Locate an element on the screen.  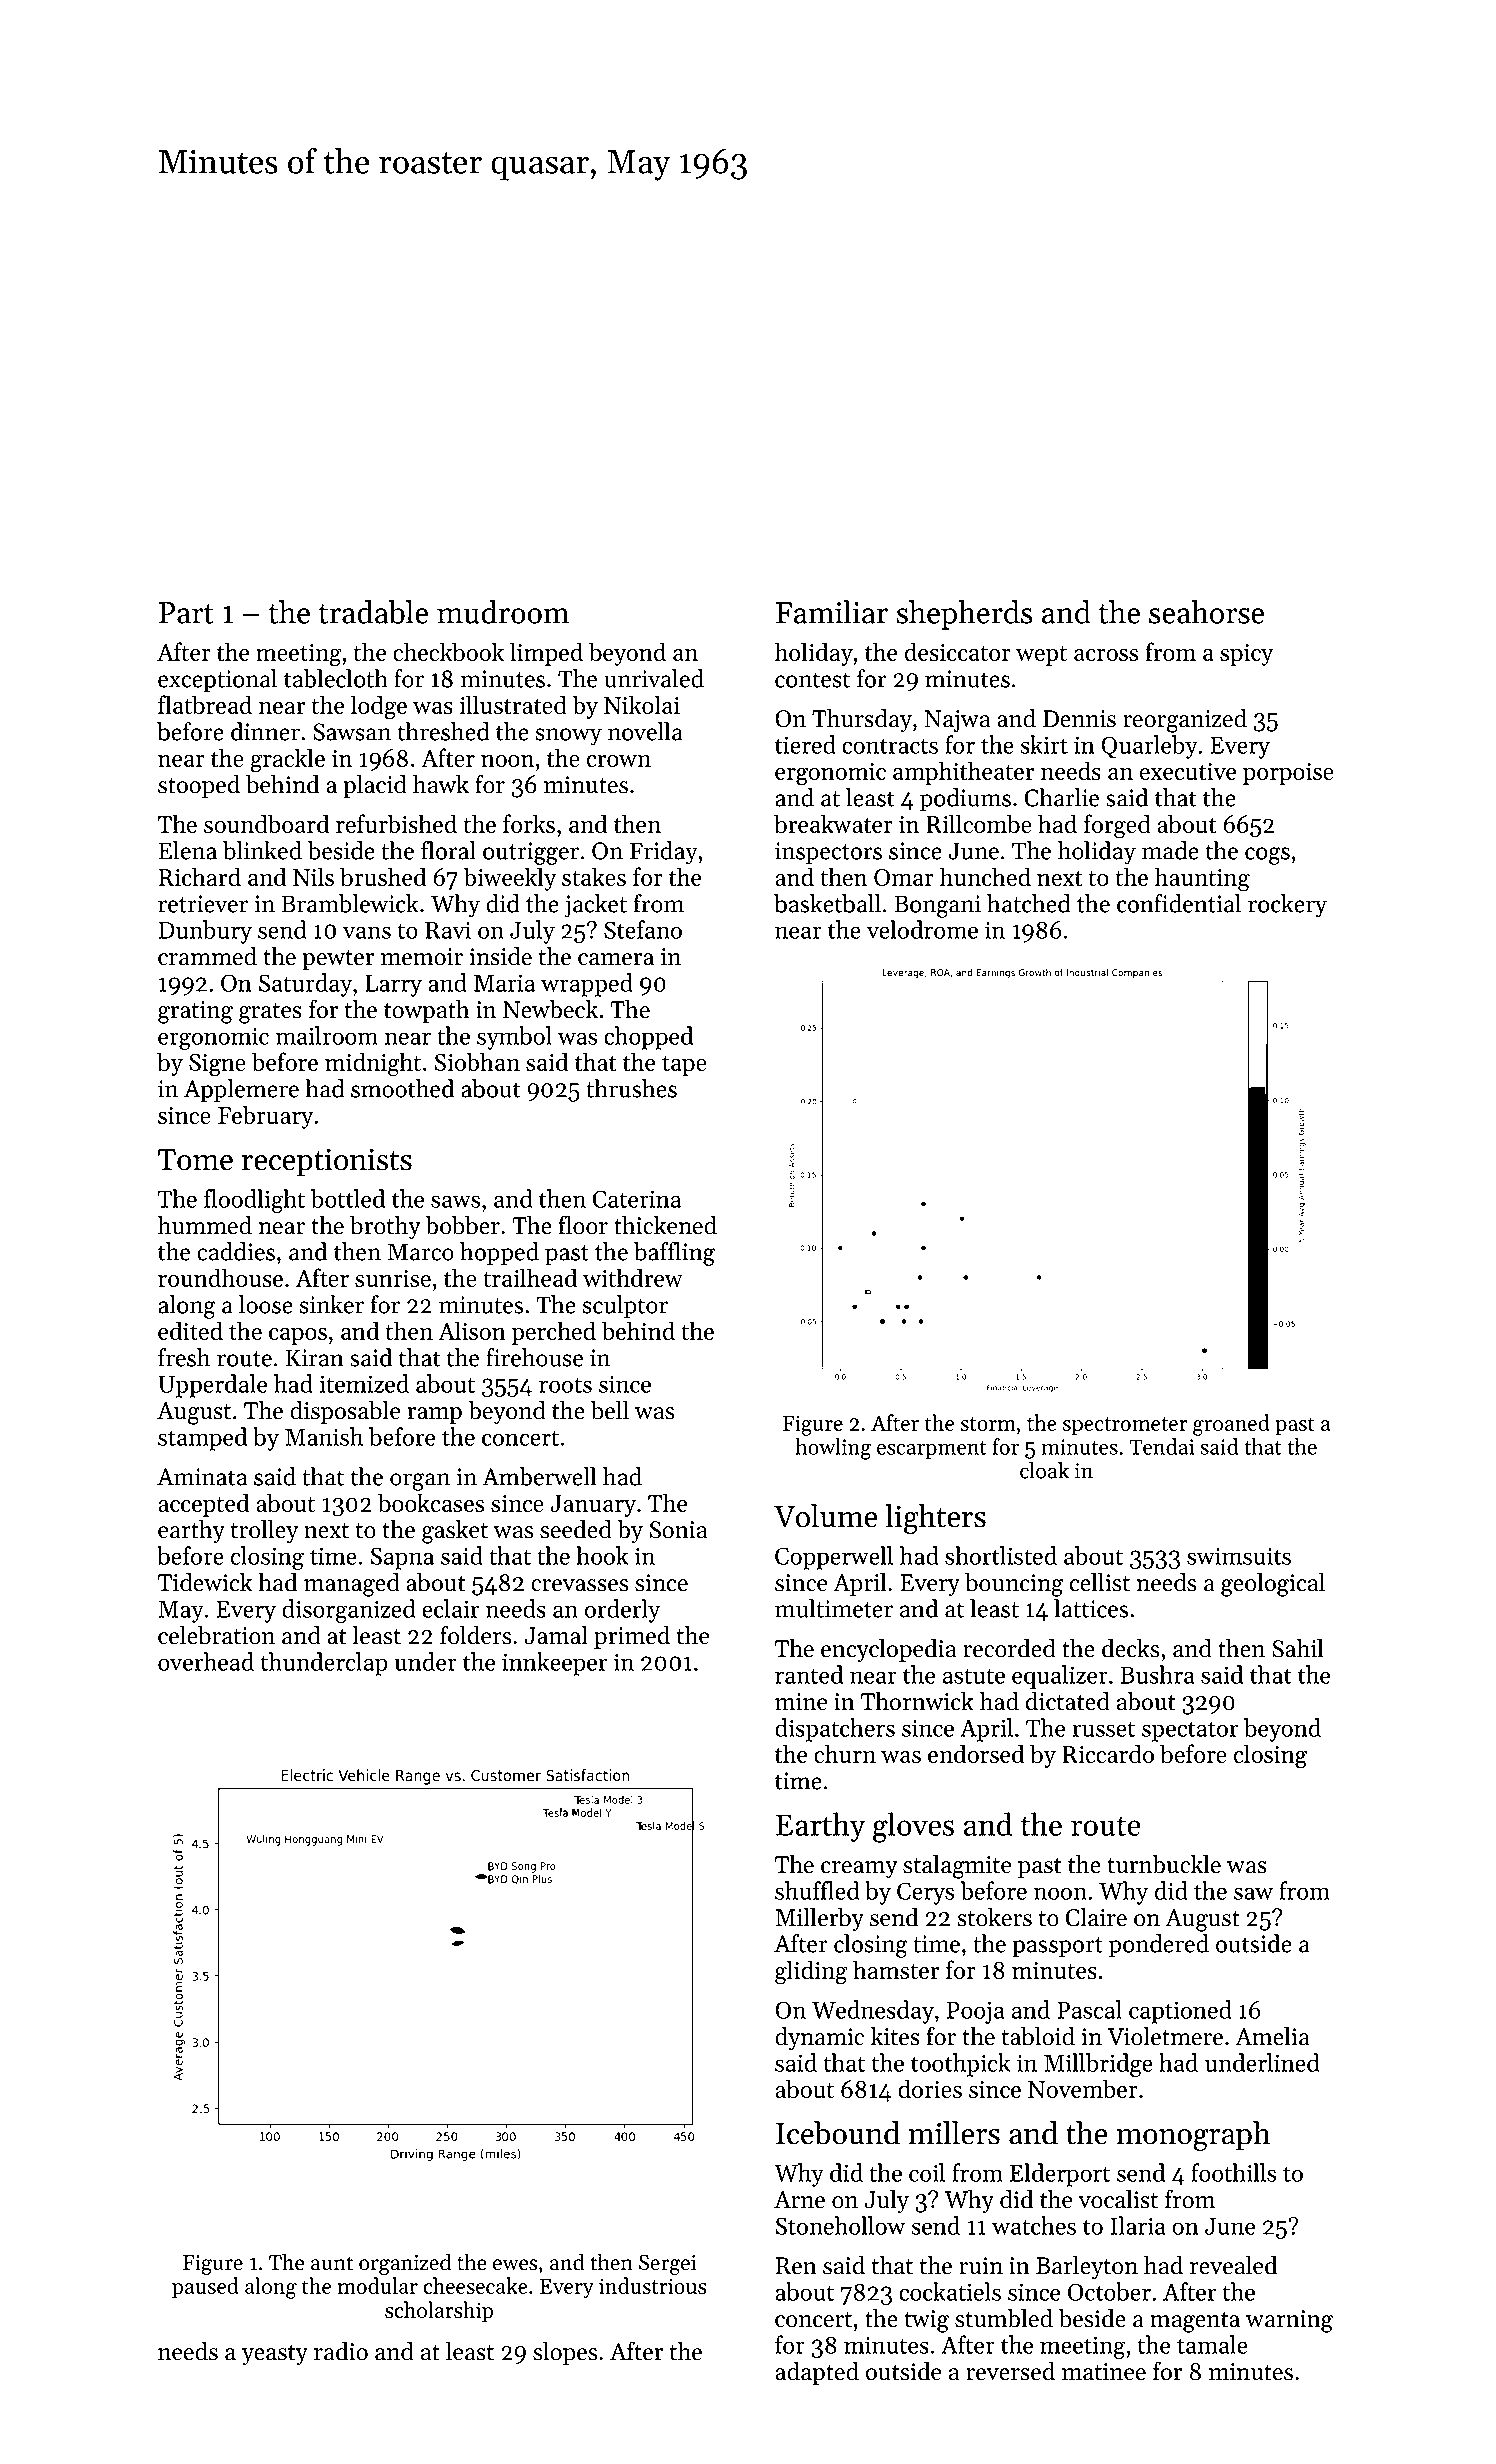
hummed is located at coordinates (205, 1225).
